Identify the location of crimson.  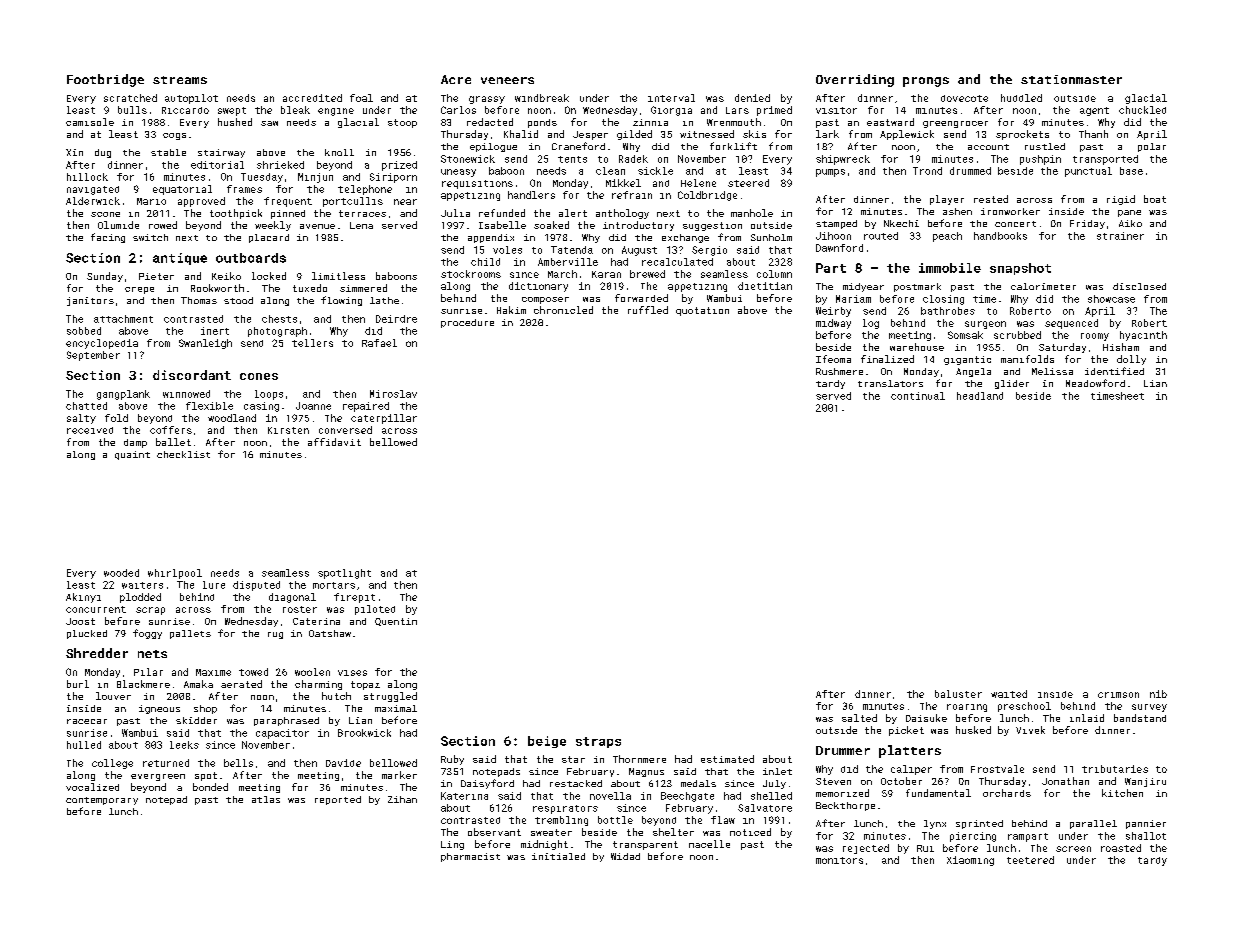
(1118, 695).
